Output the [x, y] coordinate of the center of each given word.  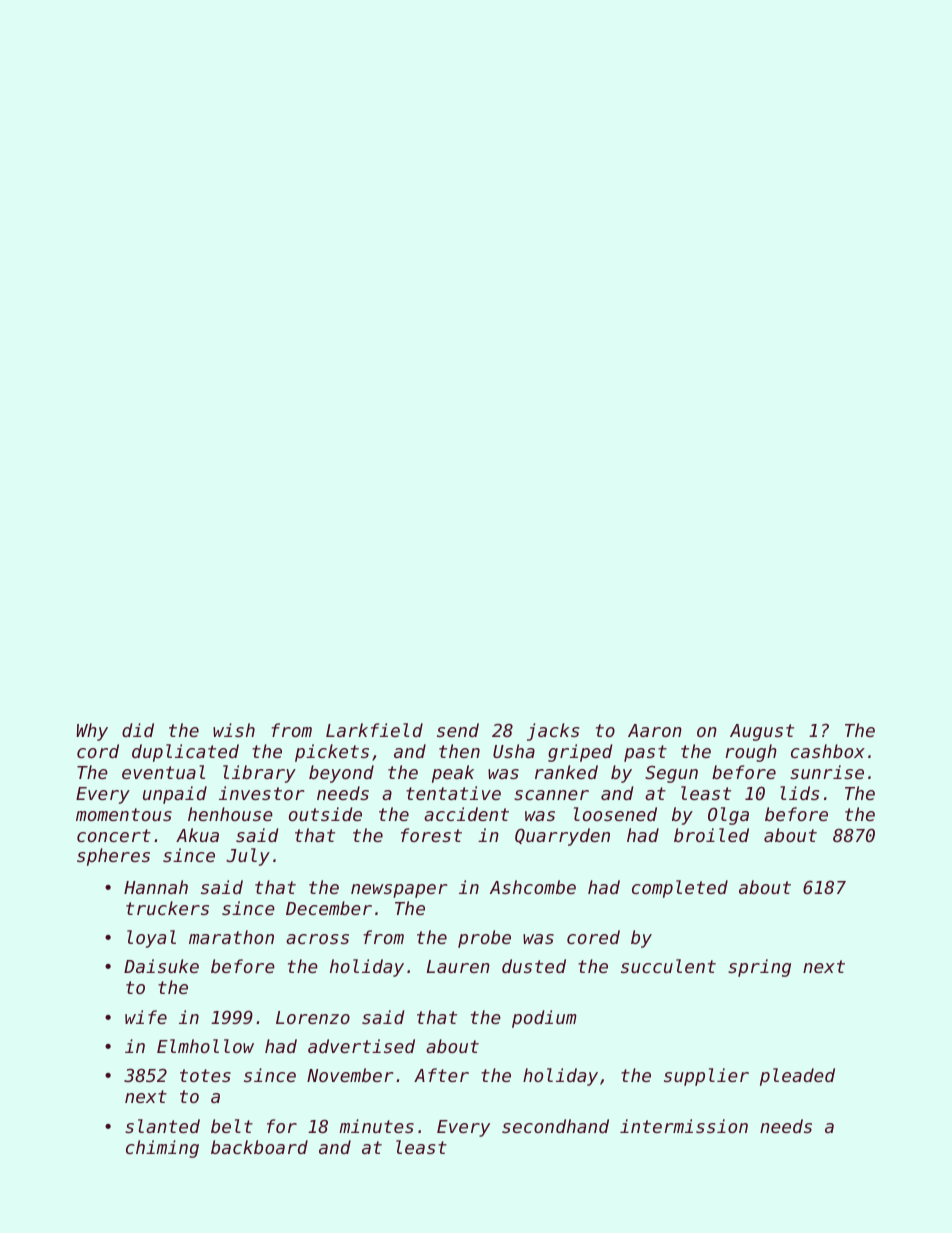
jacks [553, 732]
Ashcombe [533, 887]
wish [234, 730]
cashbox [828, 751]
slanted [162, 1126]
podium [544, 1019]
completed [680, 889]
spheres [113, 857]
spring [759, 968]
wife [146, 1017]
